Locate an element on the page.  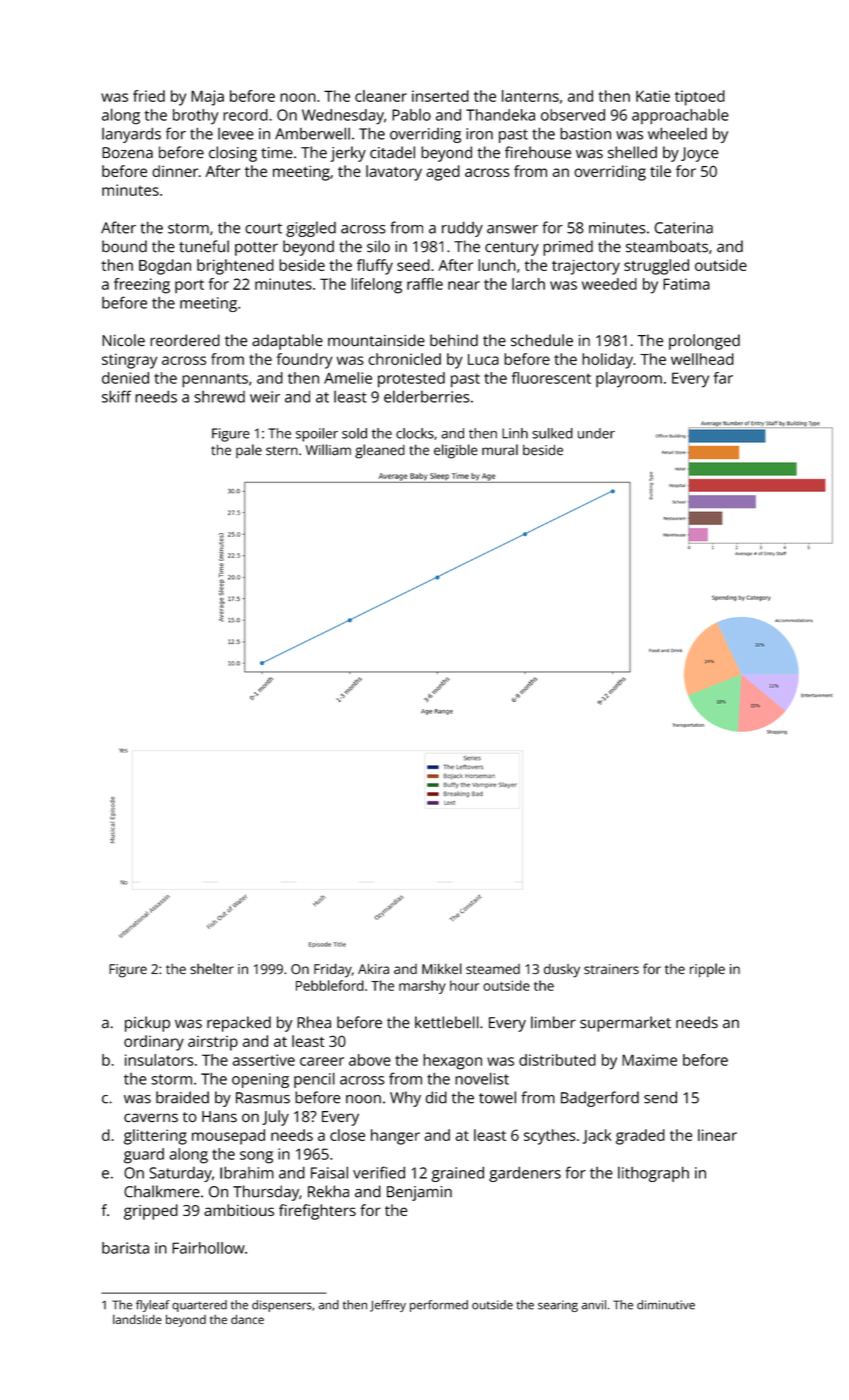
far is located at coordinates (723, 378).
